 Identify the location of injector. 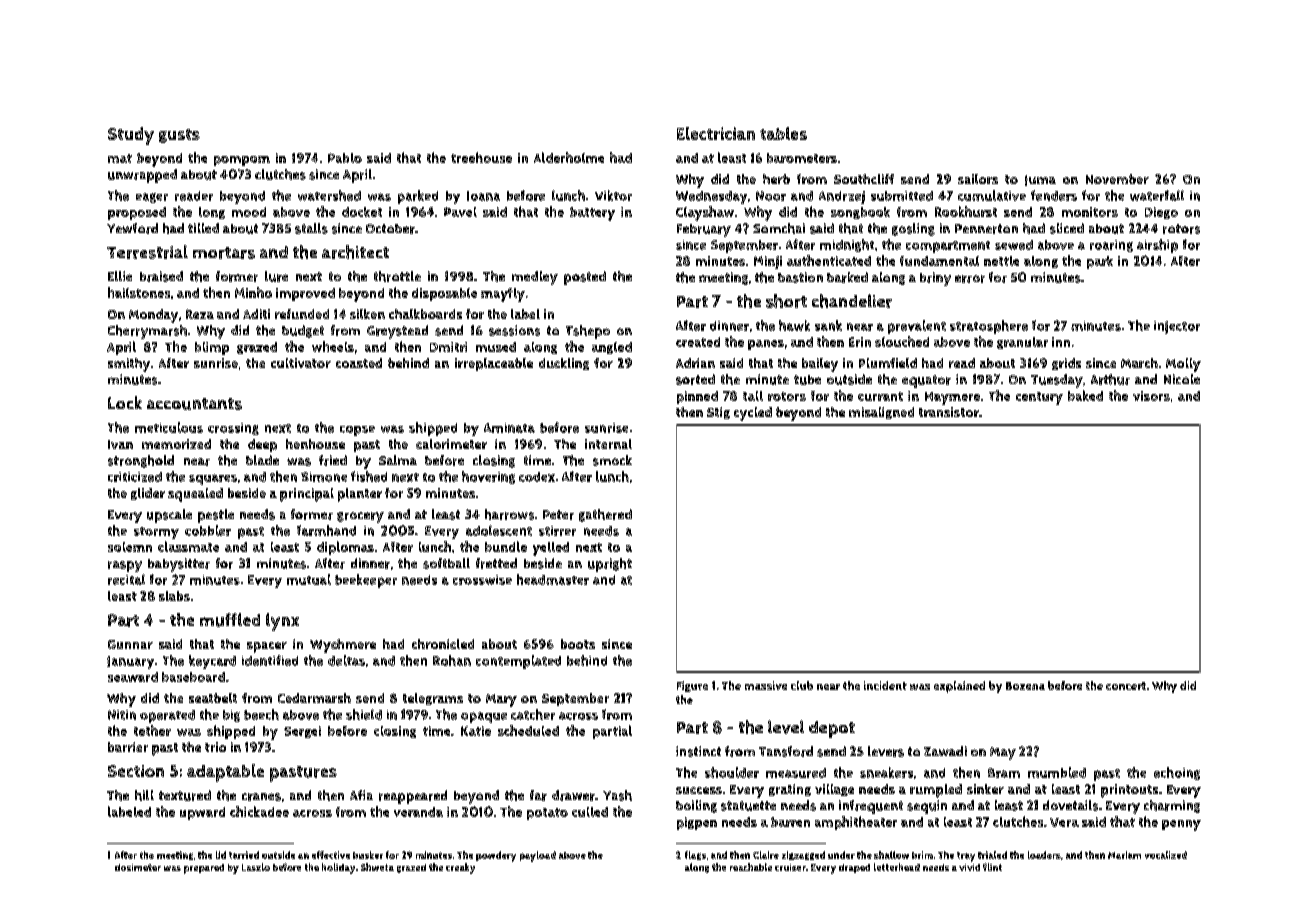
(1177, 327).
